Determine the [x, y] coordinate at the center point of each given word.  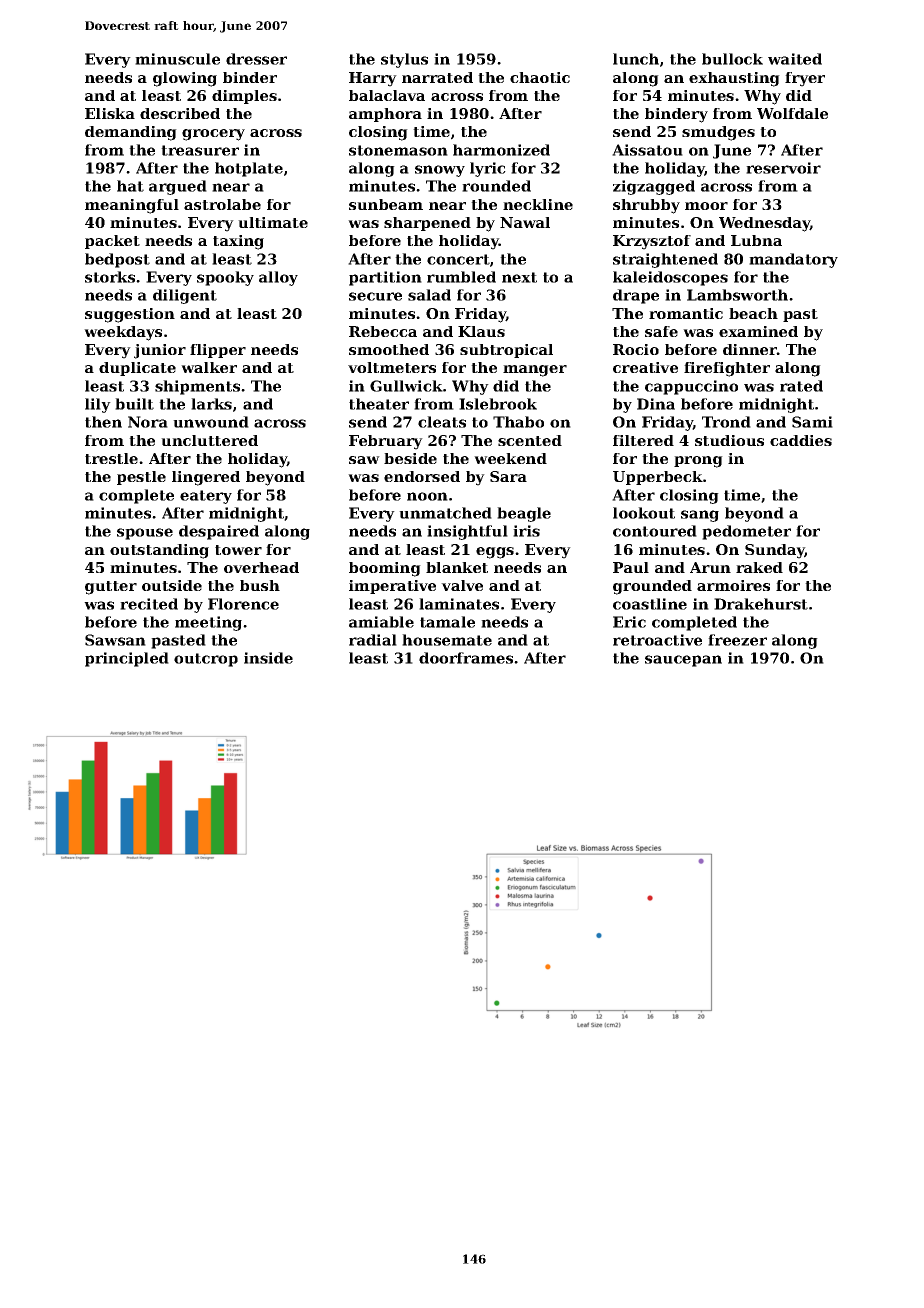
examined [758, 331]
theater [379, 404]
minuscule [177, 59]
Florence [243, 604]
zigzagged [654, 187]
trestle [111, 458]
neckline [538, 204]
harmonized [501, 150]
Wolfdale [792, 113]
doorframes [466, 658]
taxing [238, 242]
